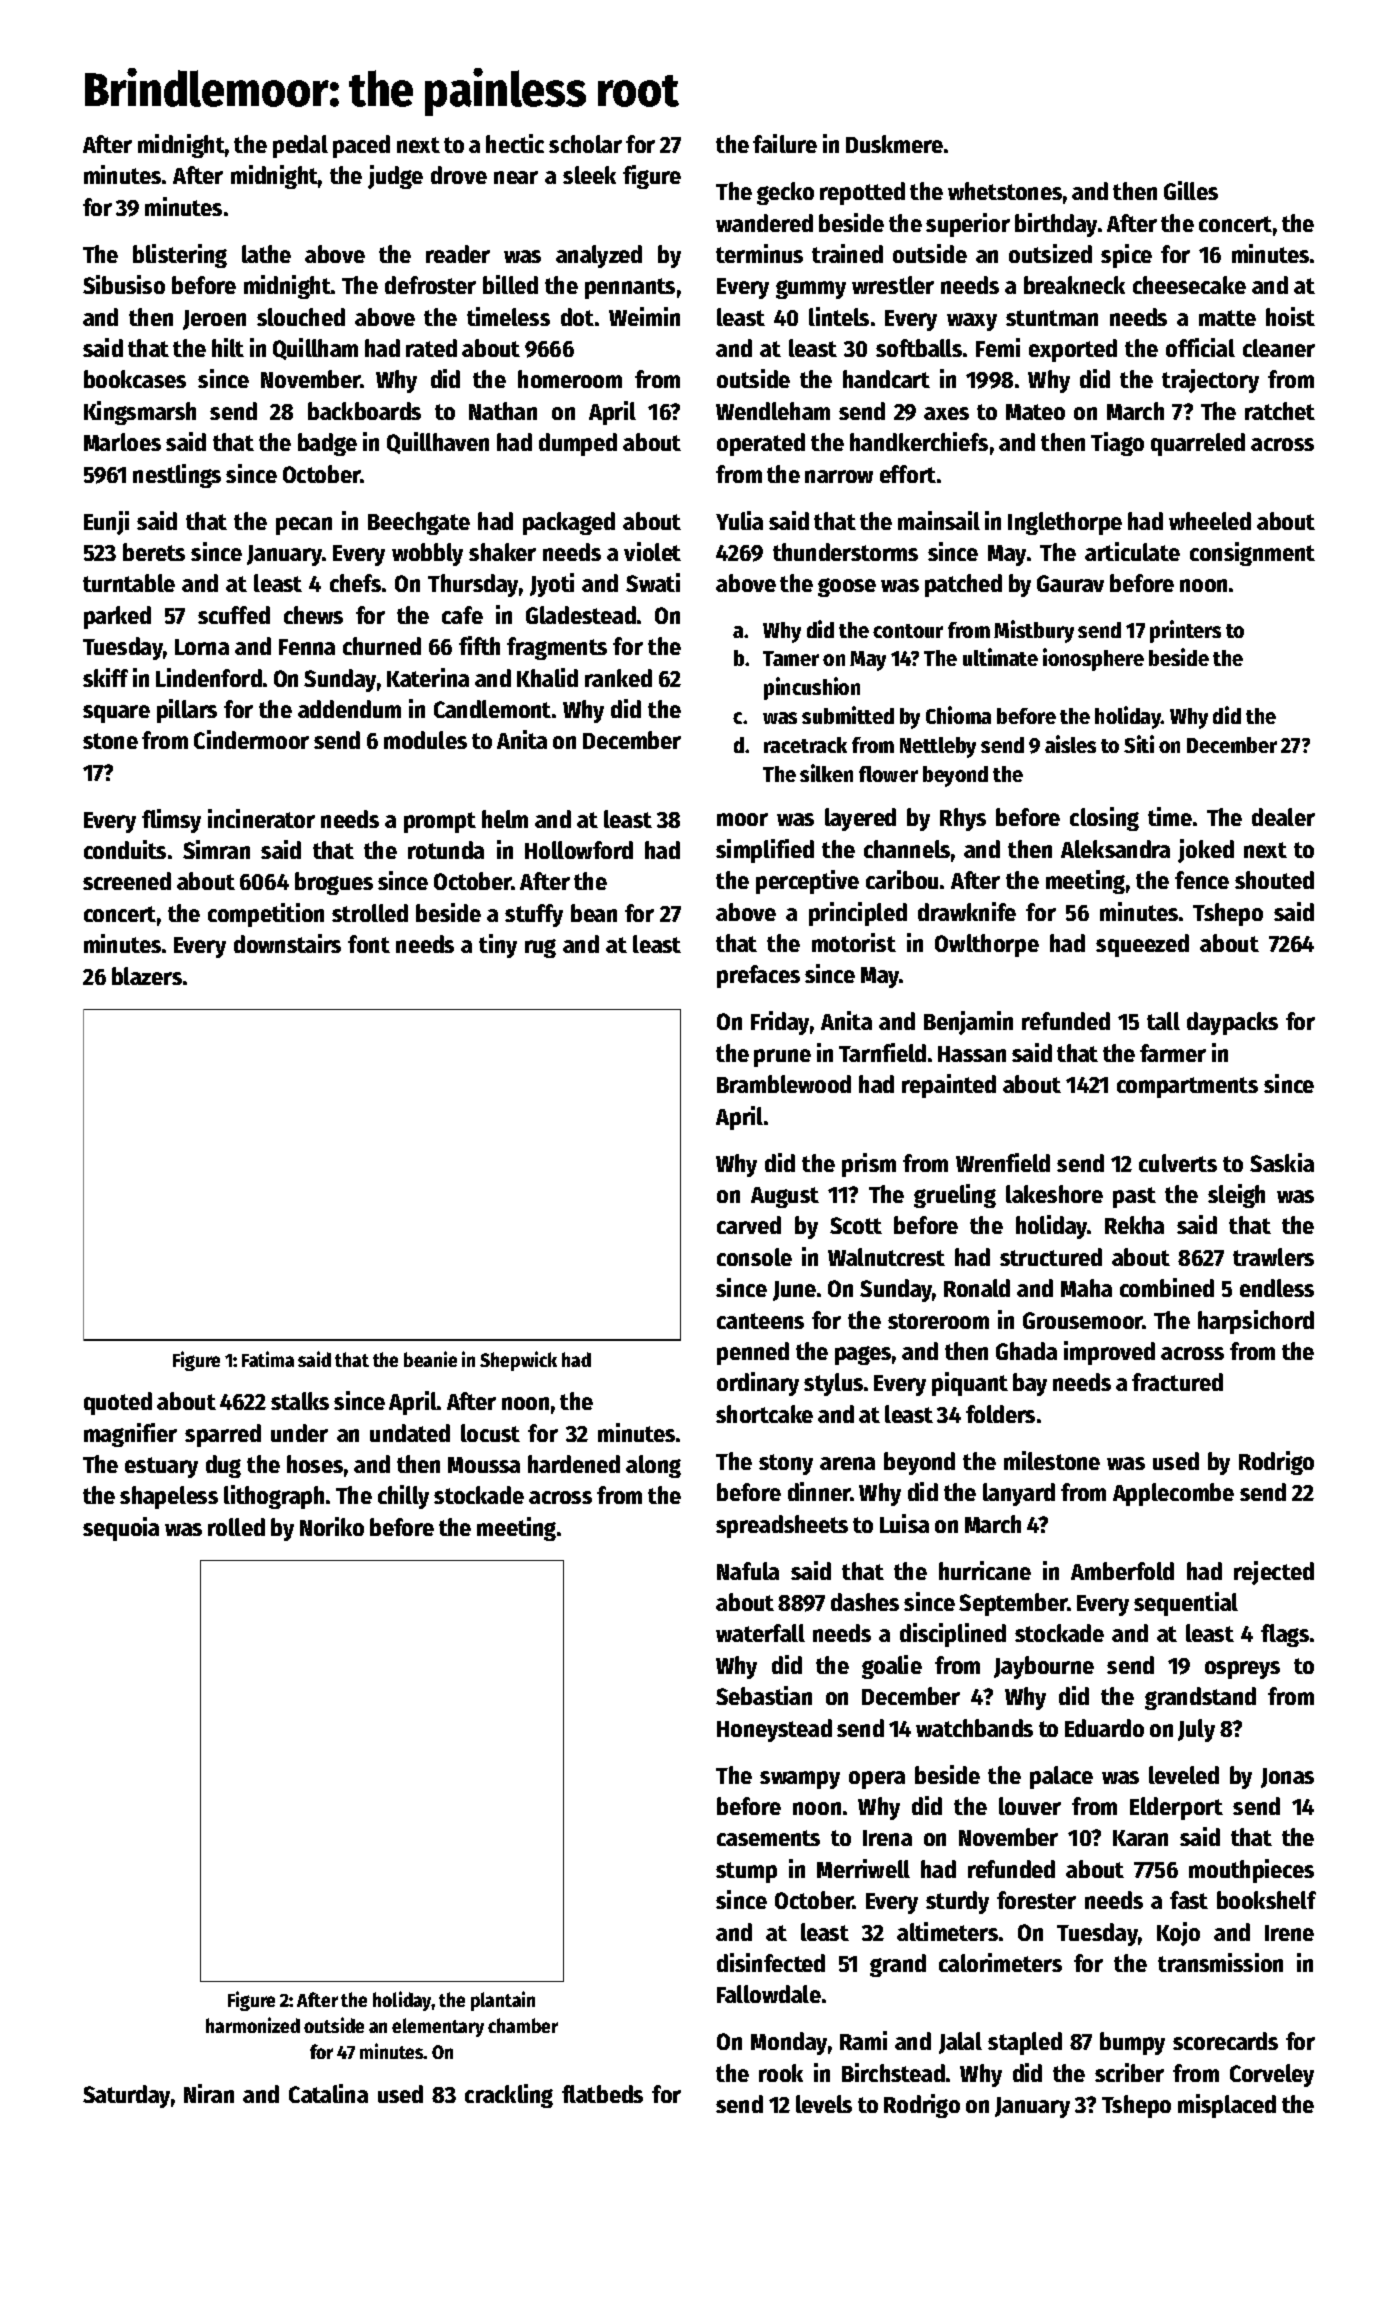 The image size is (1398, 2303). I want to click on birthday, so click(1056, 225).
